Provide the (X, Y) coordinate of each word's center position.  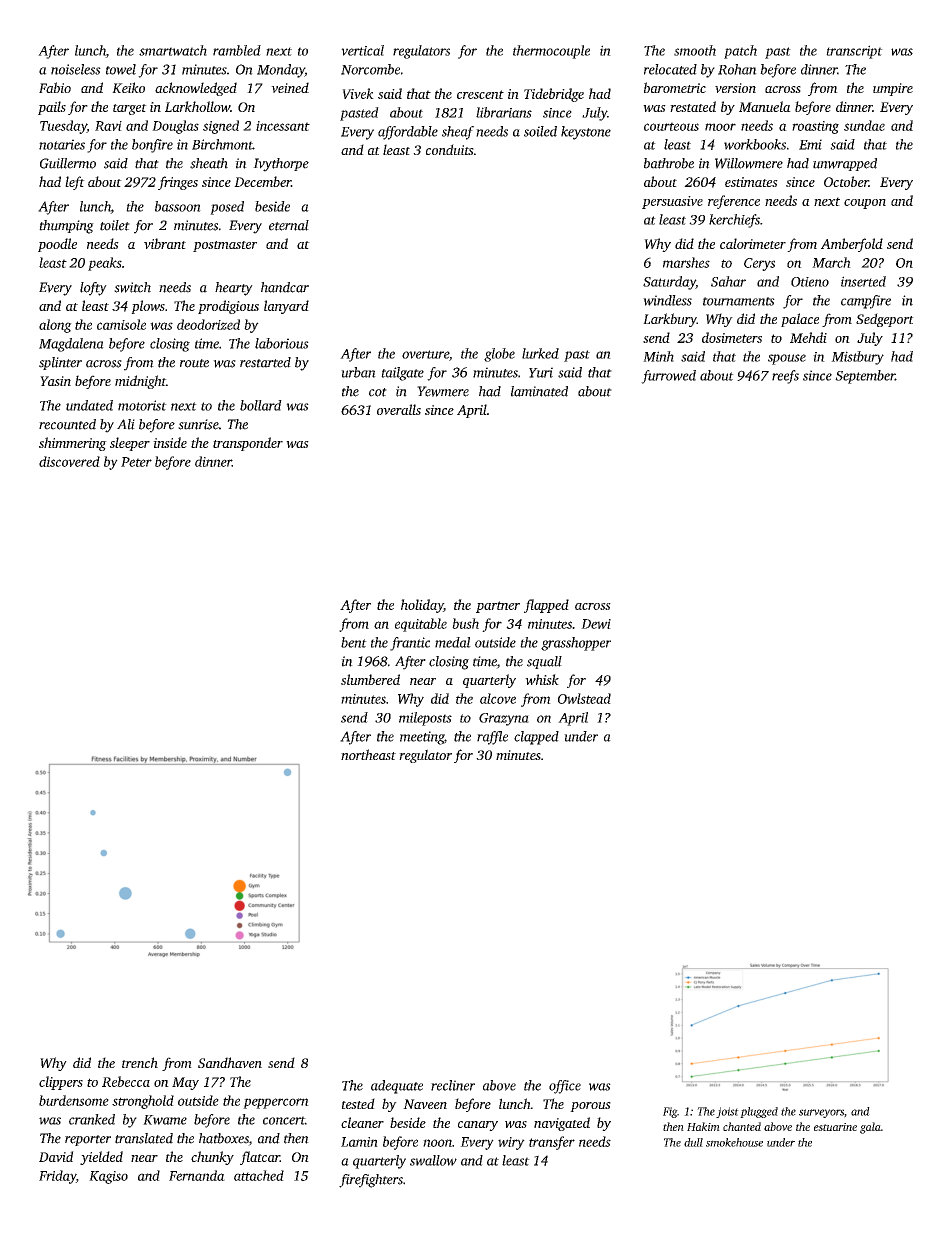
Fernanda (197, 1175)
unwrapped (845, 164)
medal (453, 642)
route (194, 363)
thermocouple (551, 52)
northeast (368, 754)
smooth (695, 50)
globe (499, 355)
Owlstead (584, 698)
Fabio (55, 87)
